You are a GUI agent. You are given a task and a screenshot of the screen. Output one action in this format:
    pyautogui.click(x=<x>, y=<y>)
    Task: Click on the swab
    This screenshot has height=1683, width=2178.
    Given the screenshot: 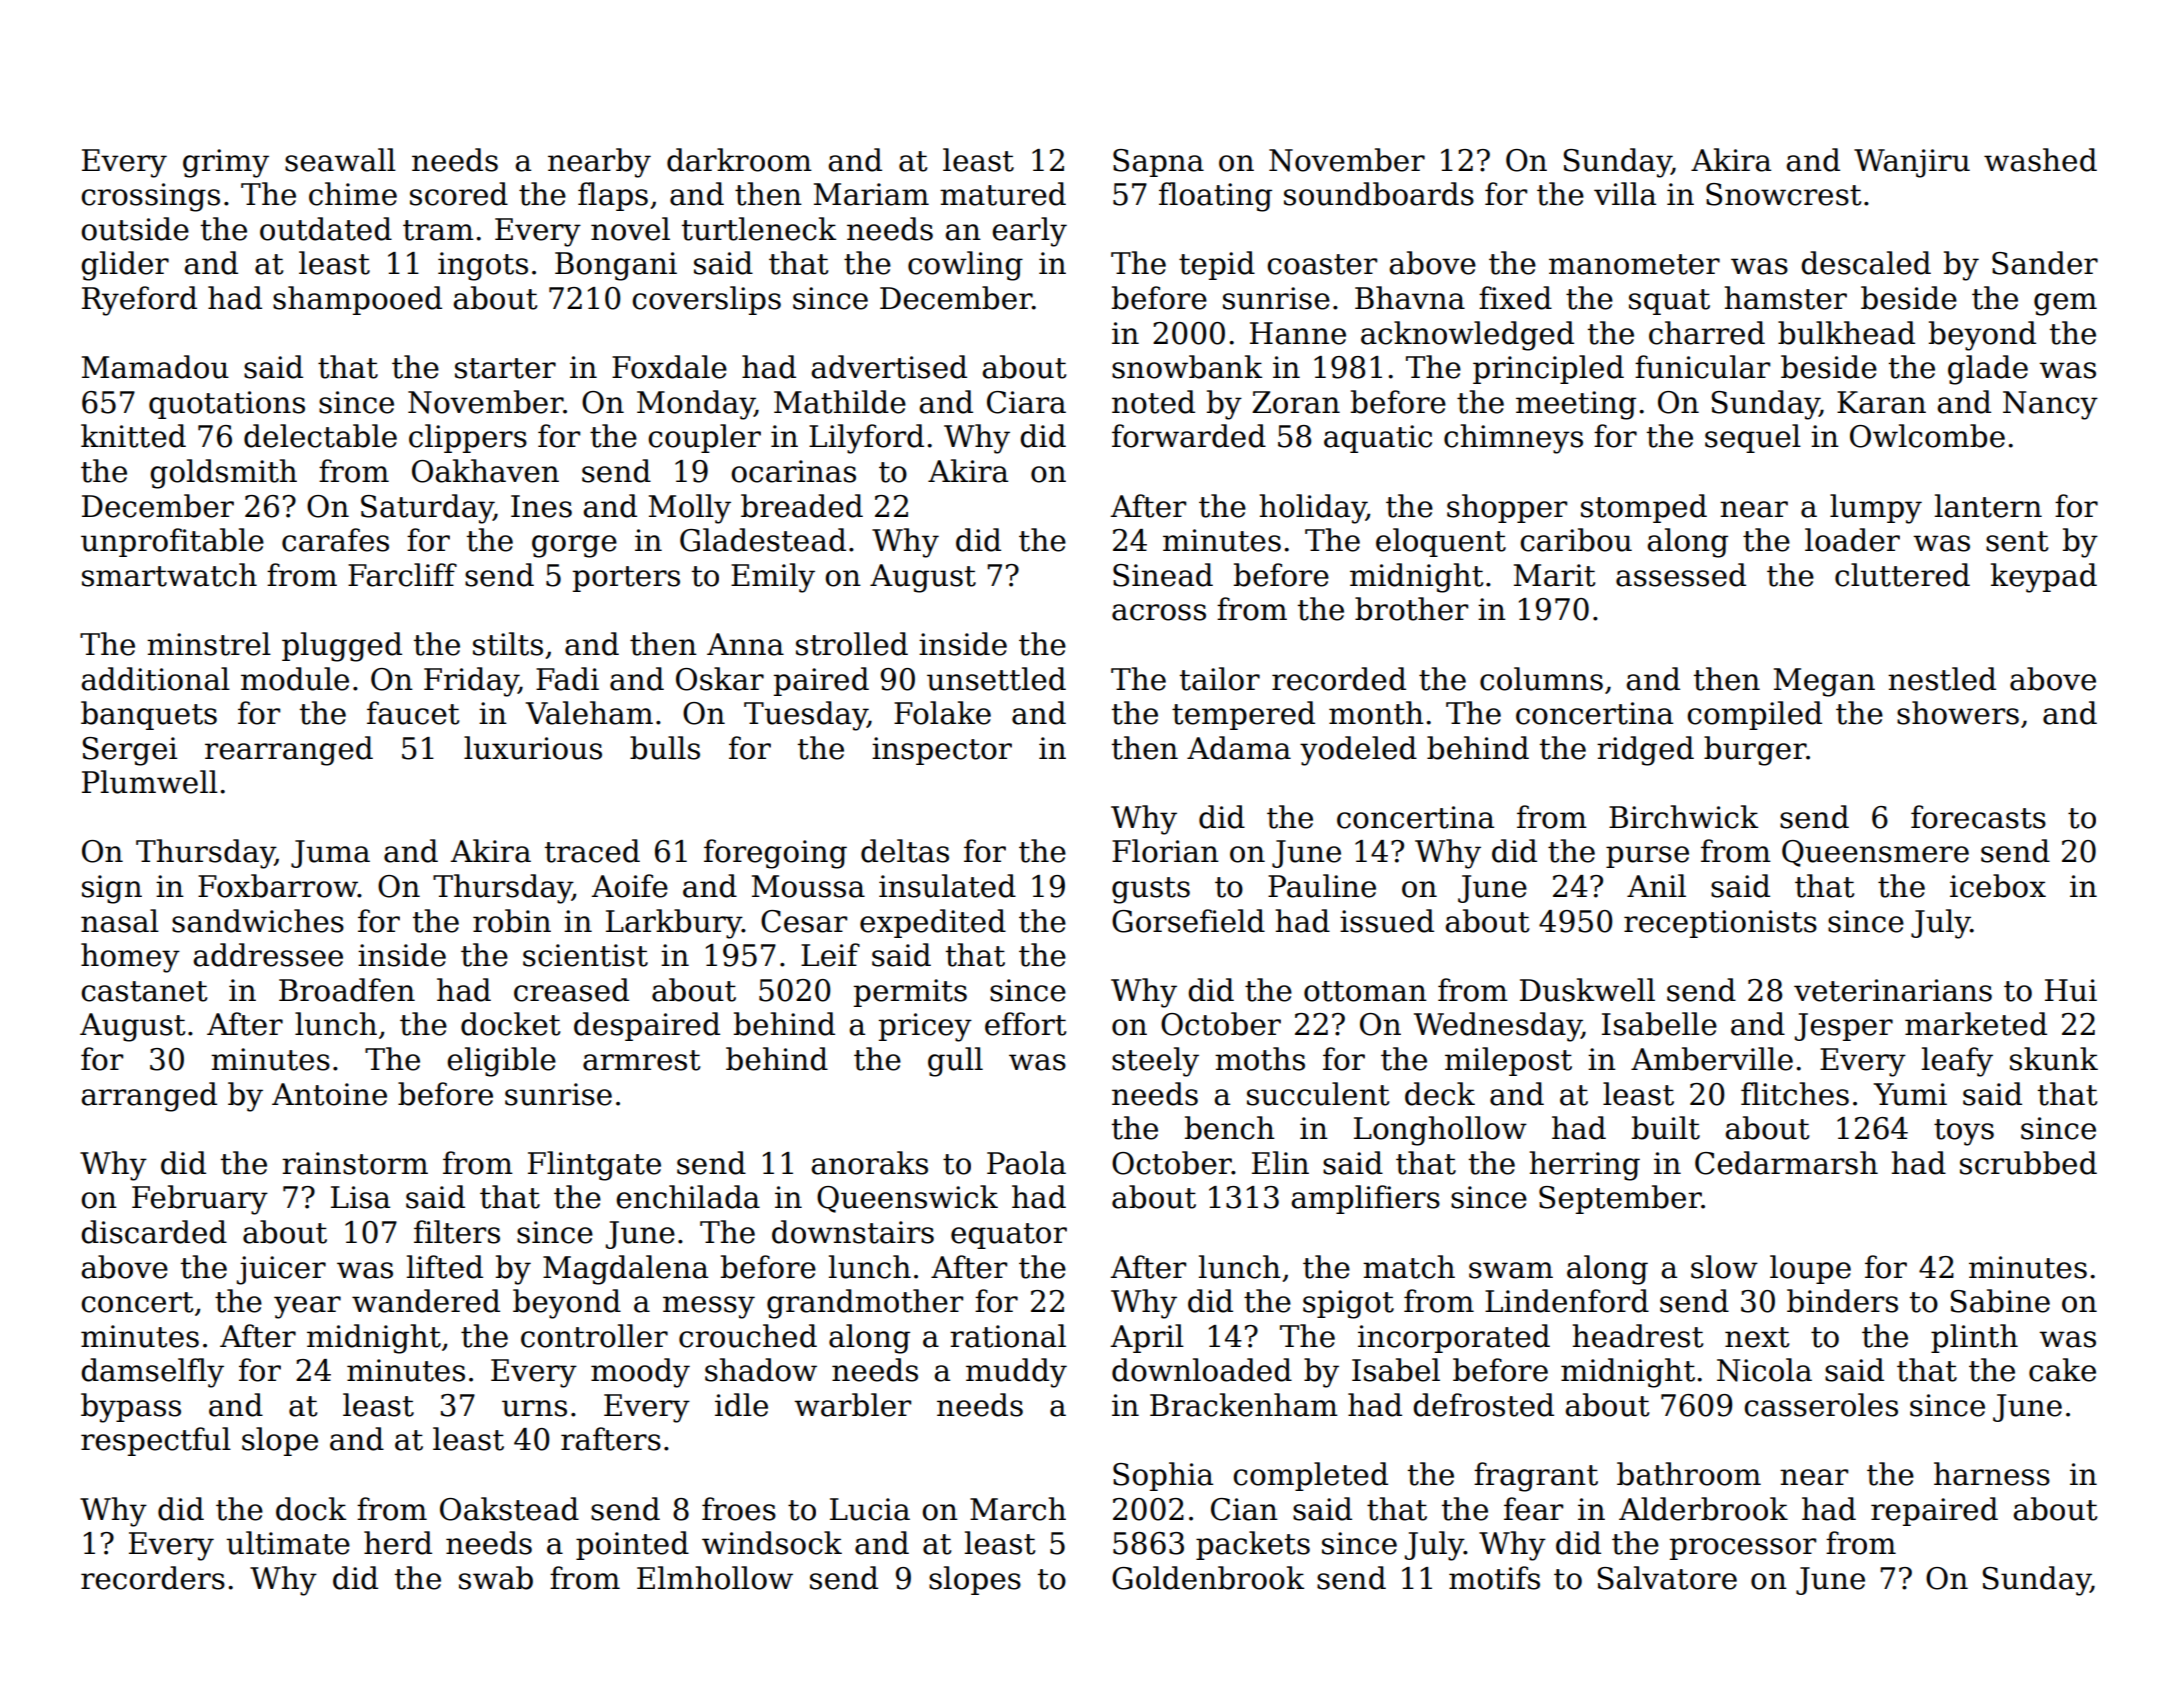 What is the action you would take?
    pyautogui.click(x=496, y=1578)
